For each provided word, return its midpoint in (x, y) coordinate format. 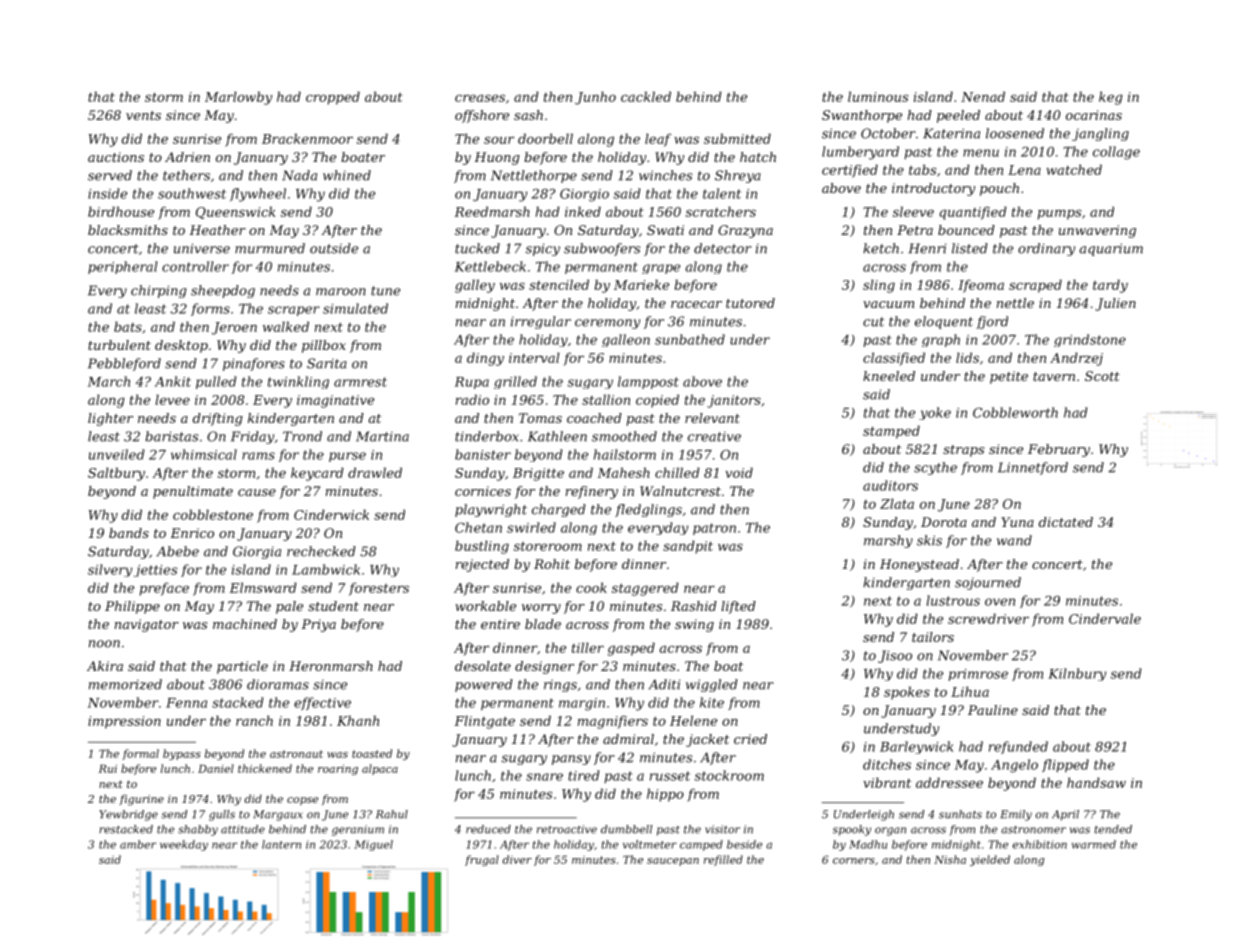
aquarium (1111, 249)
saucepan (673, 862)
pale (289, 607)
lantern (281, 844)
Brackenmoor (307, 138)
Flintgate (484, 722)
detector (723, 248)
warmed (1094, 844)
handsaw (1096, 782)
